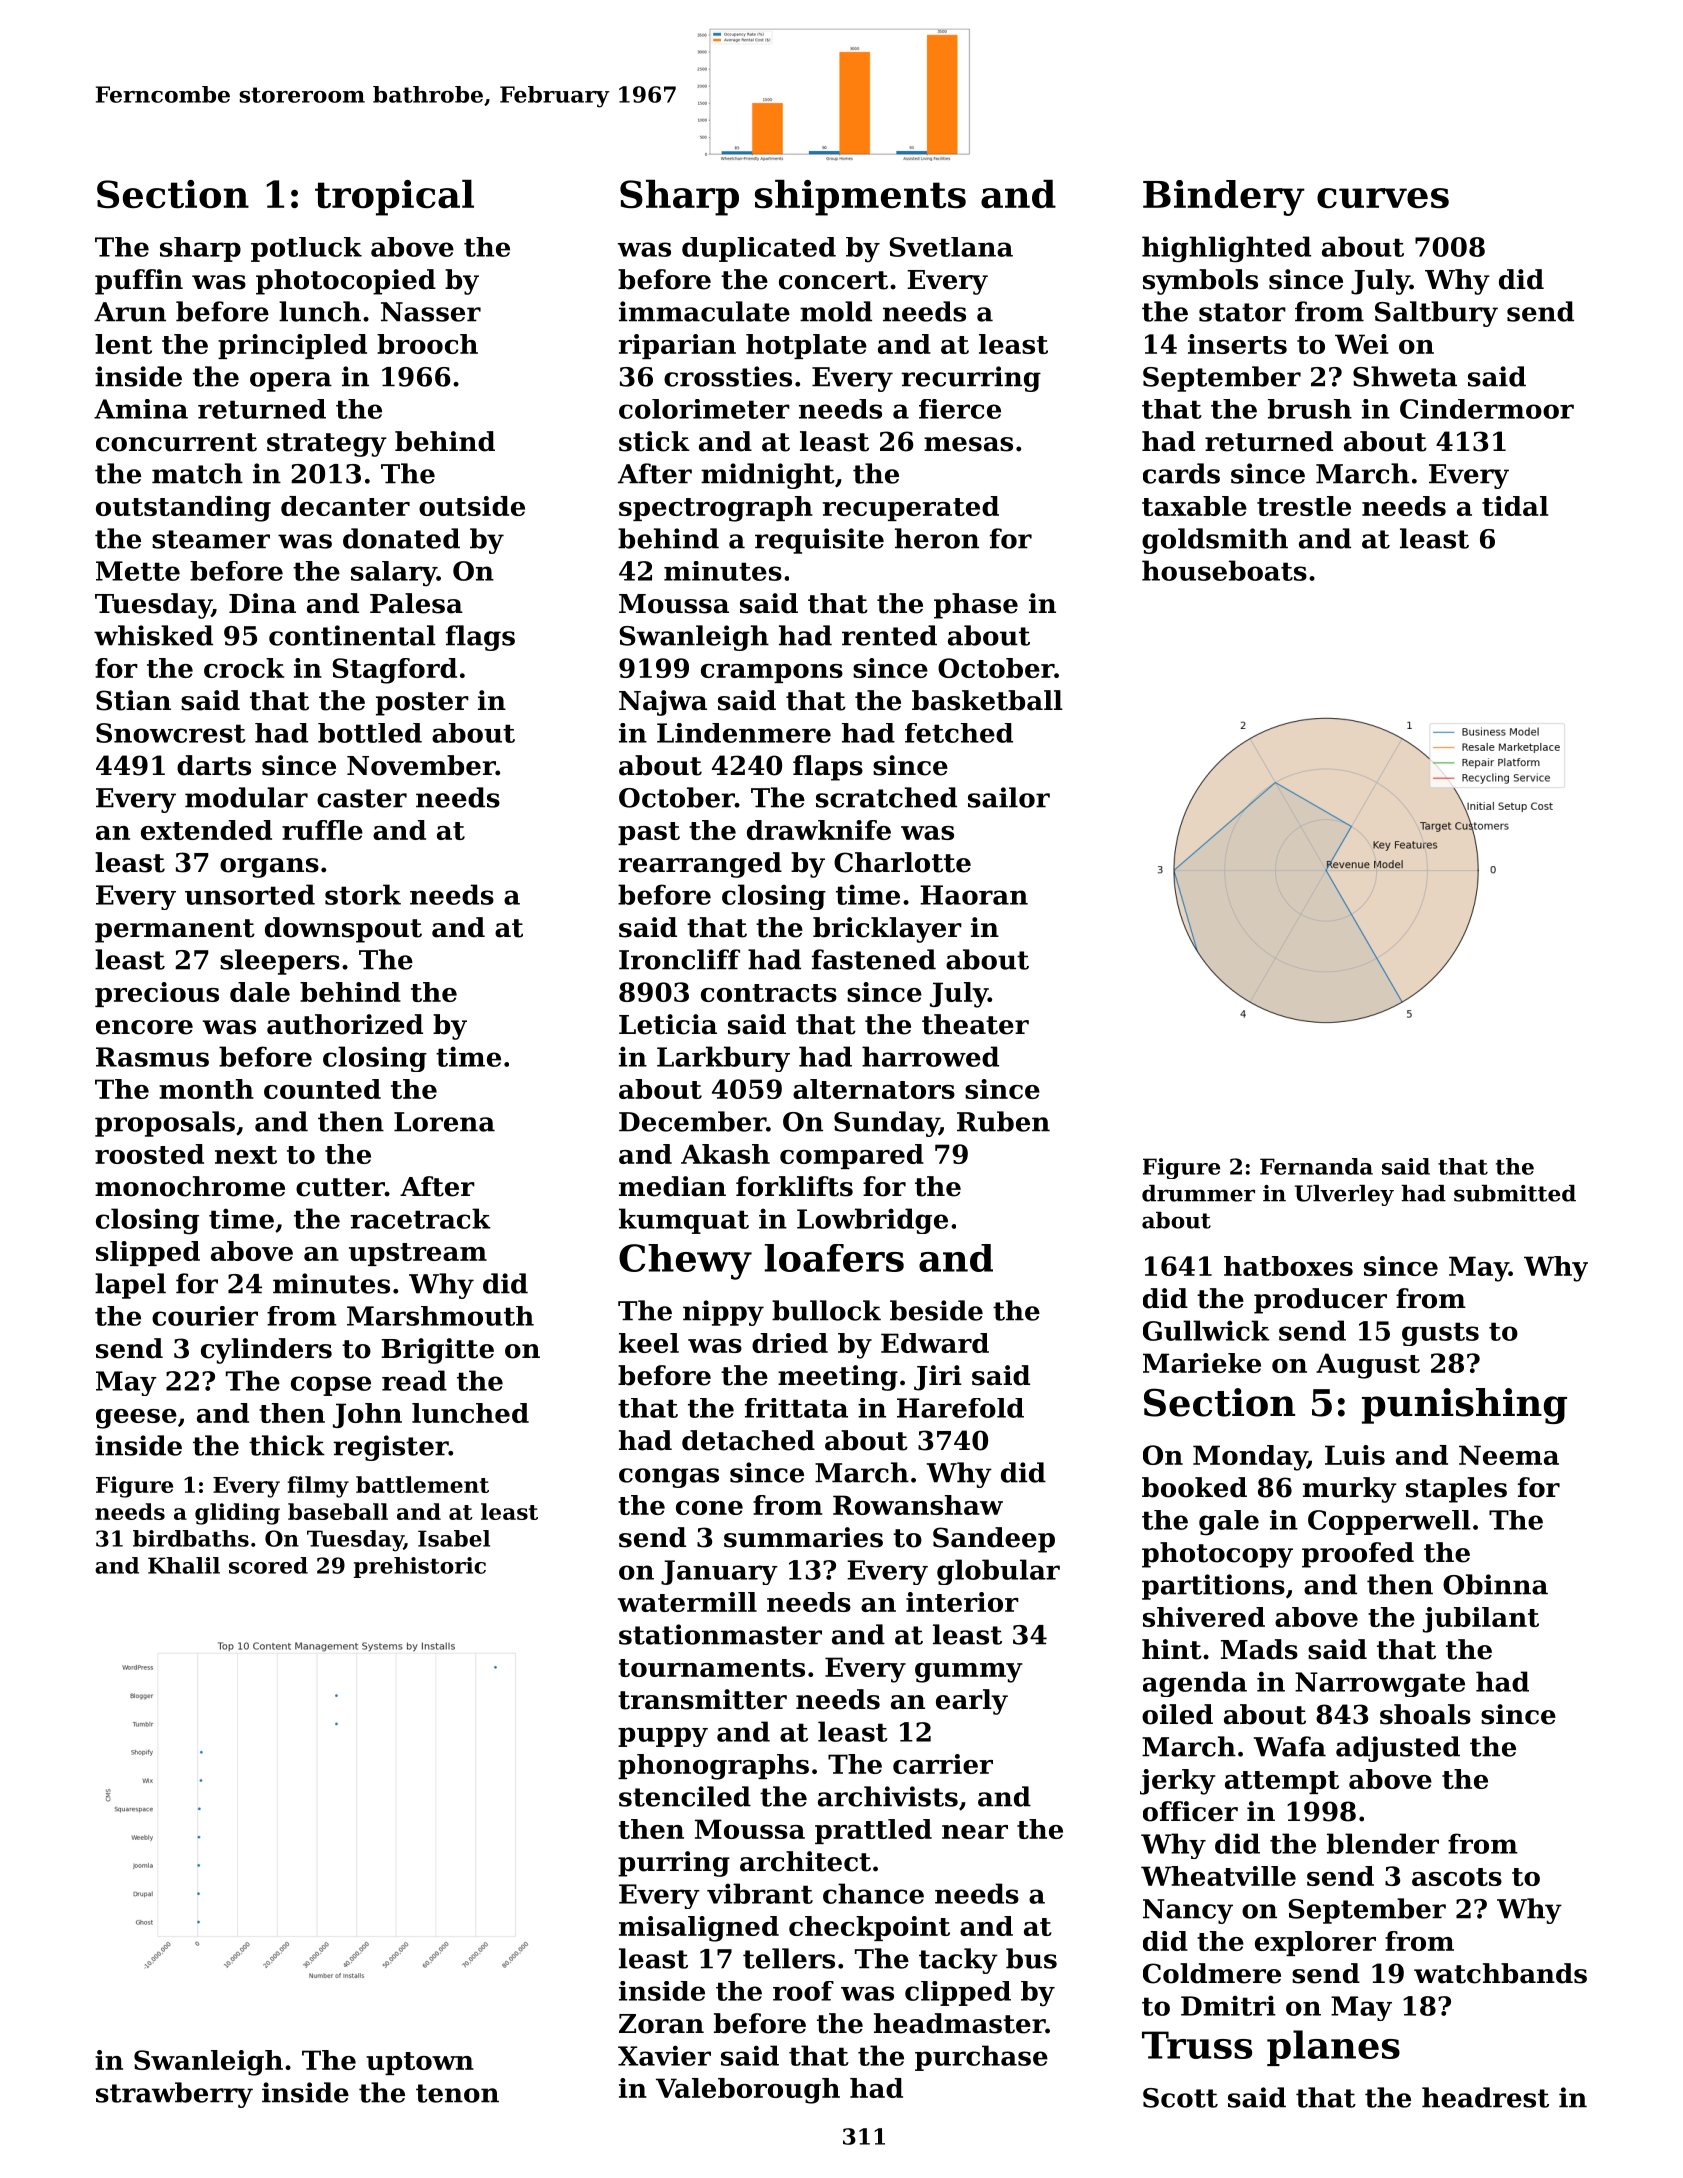 This screenshot has width=1683, height=2178. Describe the element at coordinates (668, 1024) in the screenshot. I see `Leticia` at that location.
